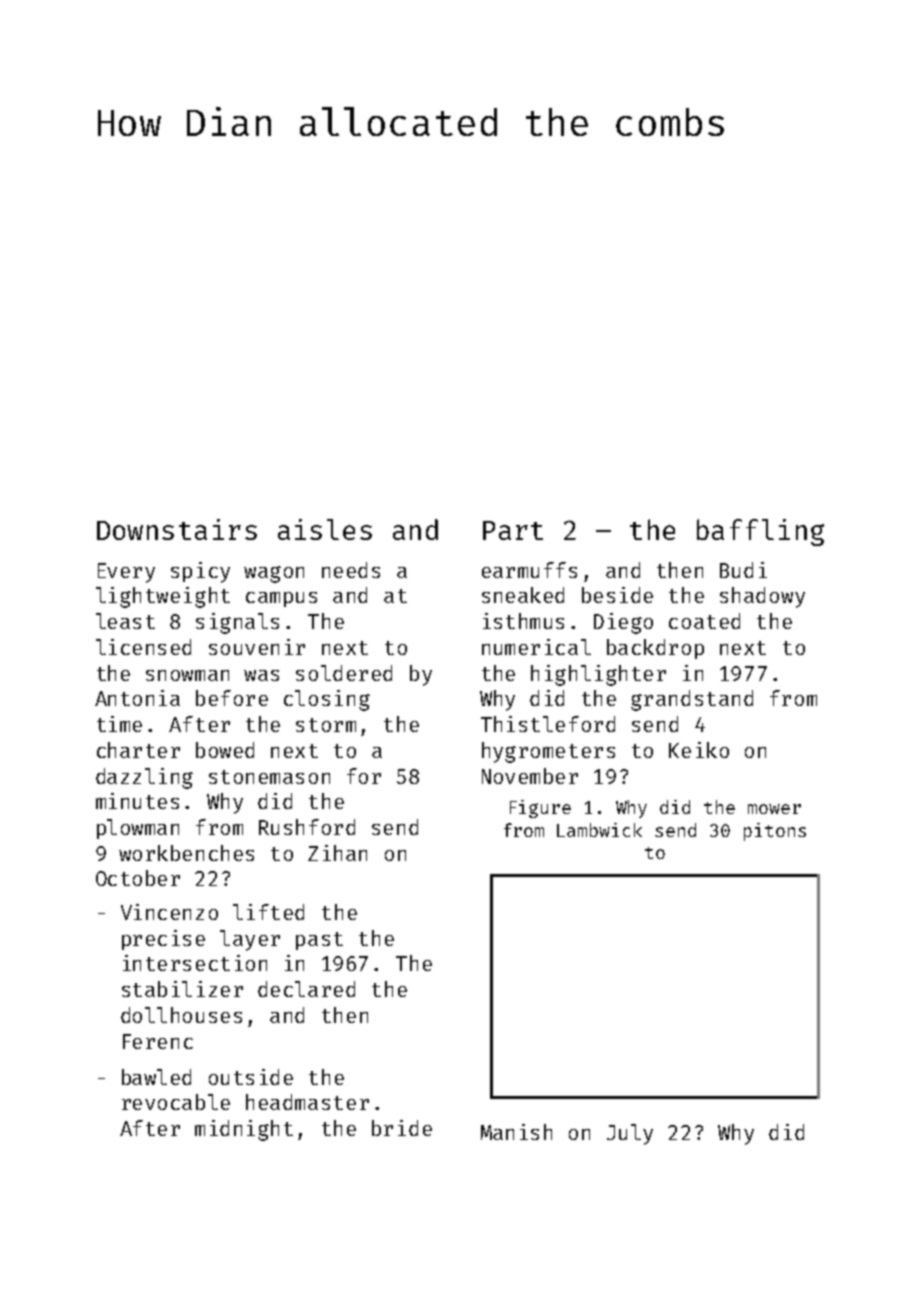 Image resolution: width=924 pixels, height=1311 pixels. What do you see at coordinates (337, 853) in the page?
I see `Zihan` at bounding box center [337, 853].
